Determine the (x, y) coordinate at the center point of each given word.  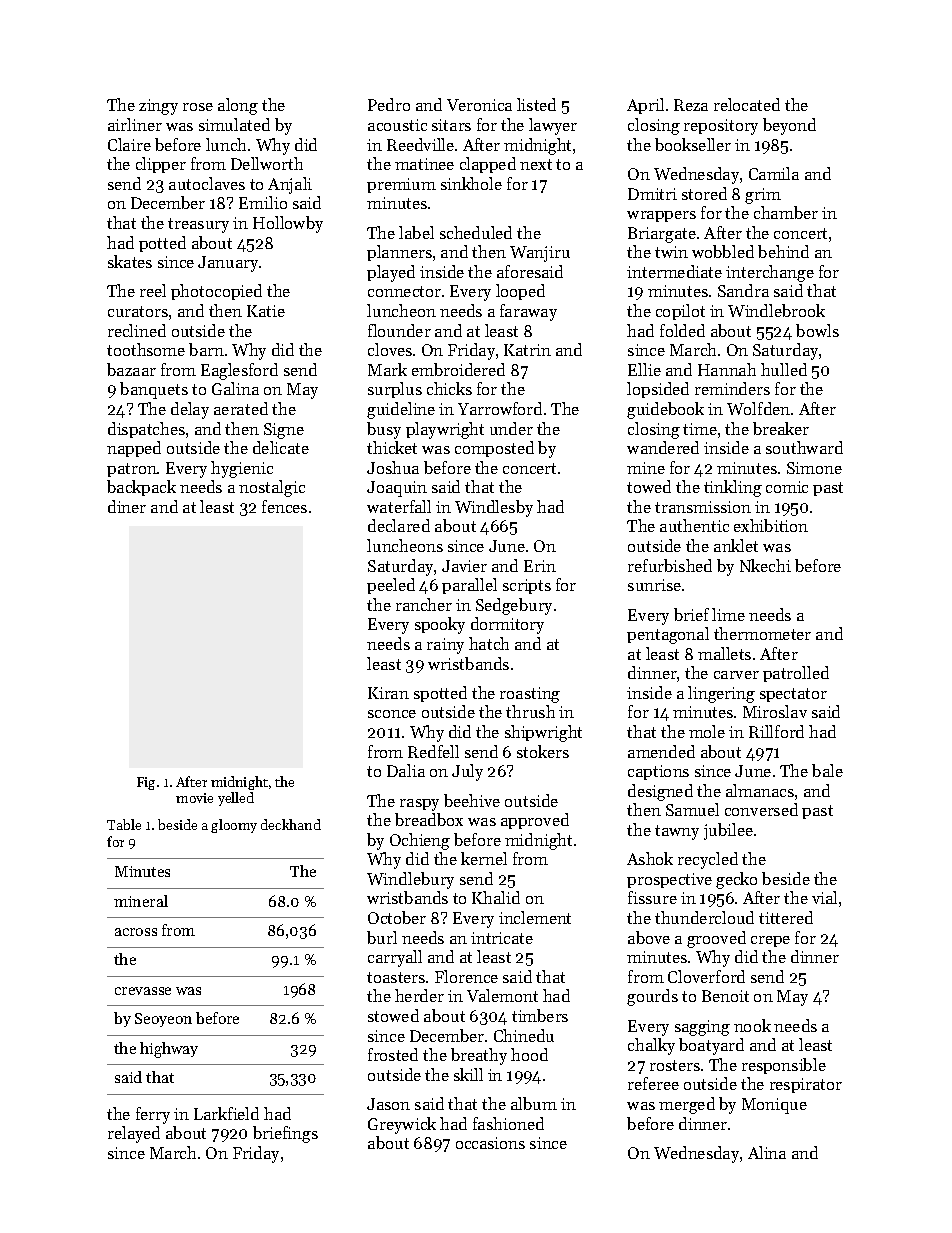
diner (127, 506)
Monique (774, 1106)
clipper (161, 165)
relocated (747, 104)
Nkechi (765, 565)
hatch (489, 643)
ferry (153, 1115)
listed (536, 104)
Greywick (402, 1125)
